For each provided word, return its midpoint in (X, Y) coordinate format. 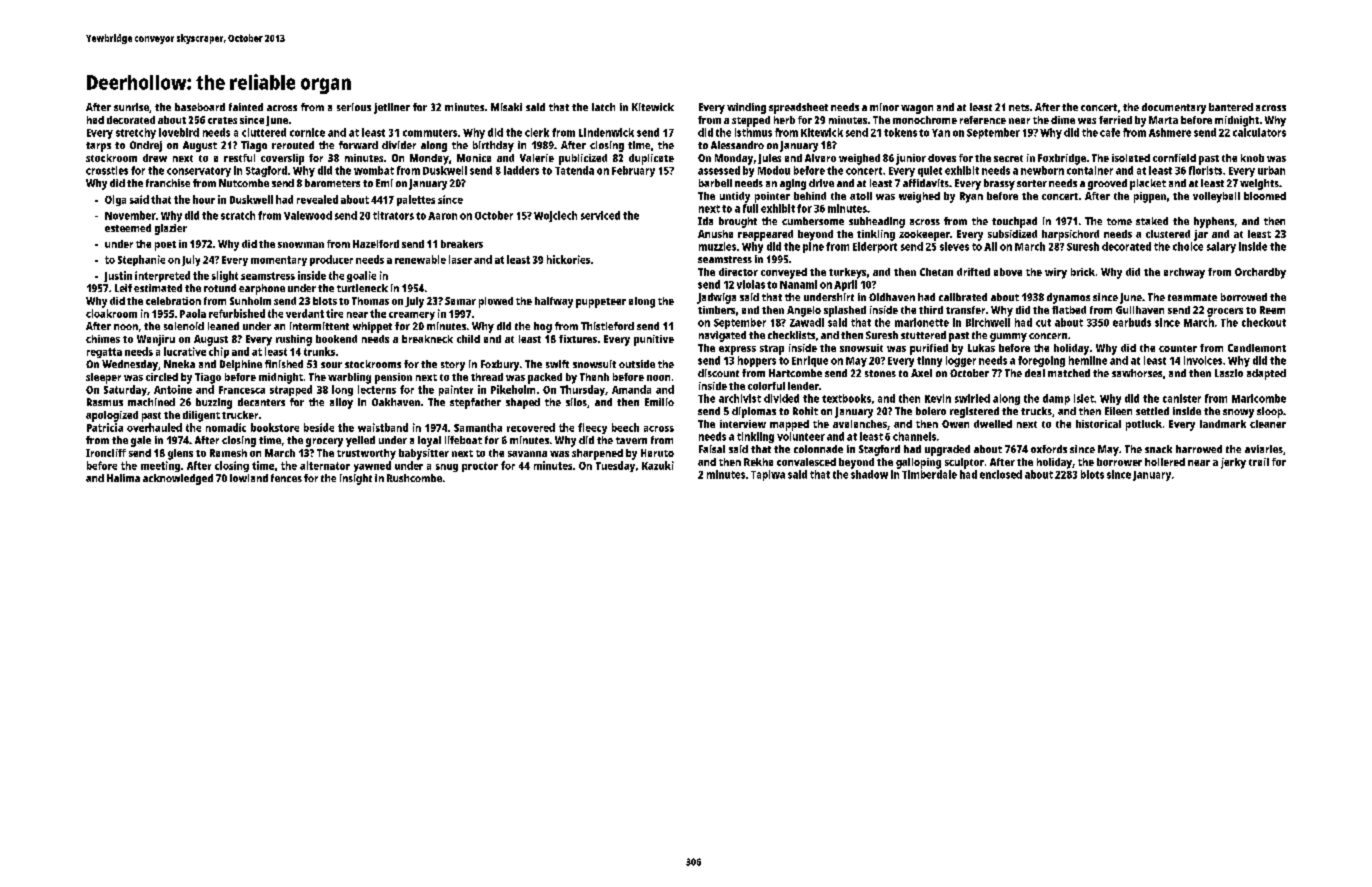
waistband (383, 427)
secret (1008, 158)
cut (1043, 323)
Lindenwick (606, 132)
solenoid (184, 326)
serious (354, 107)
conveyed (784, 273)
